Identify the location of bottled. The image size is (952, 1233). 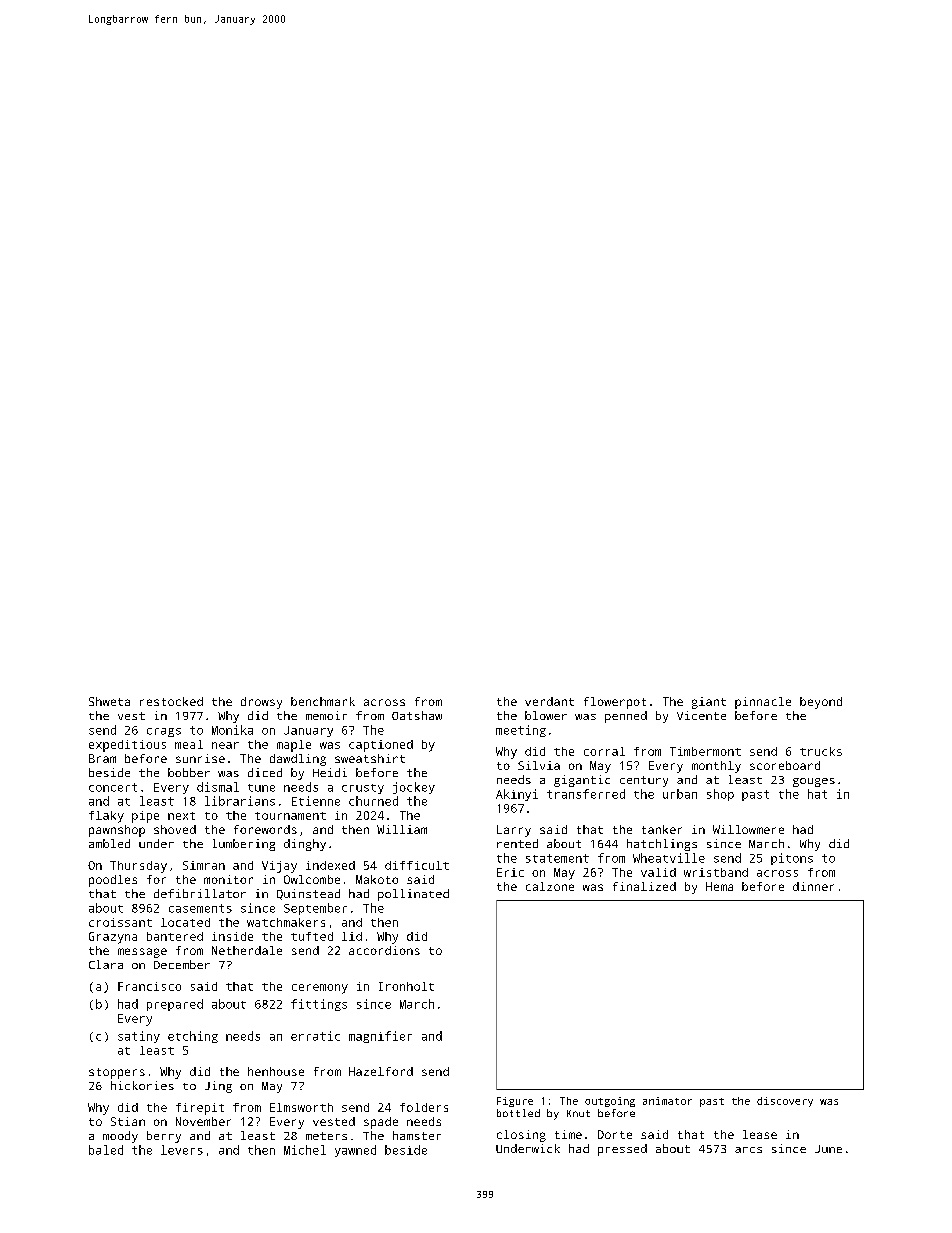
(518, 1113).
